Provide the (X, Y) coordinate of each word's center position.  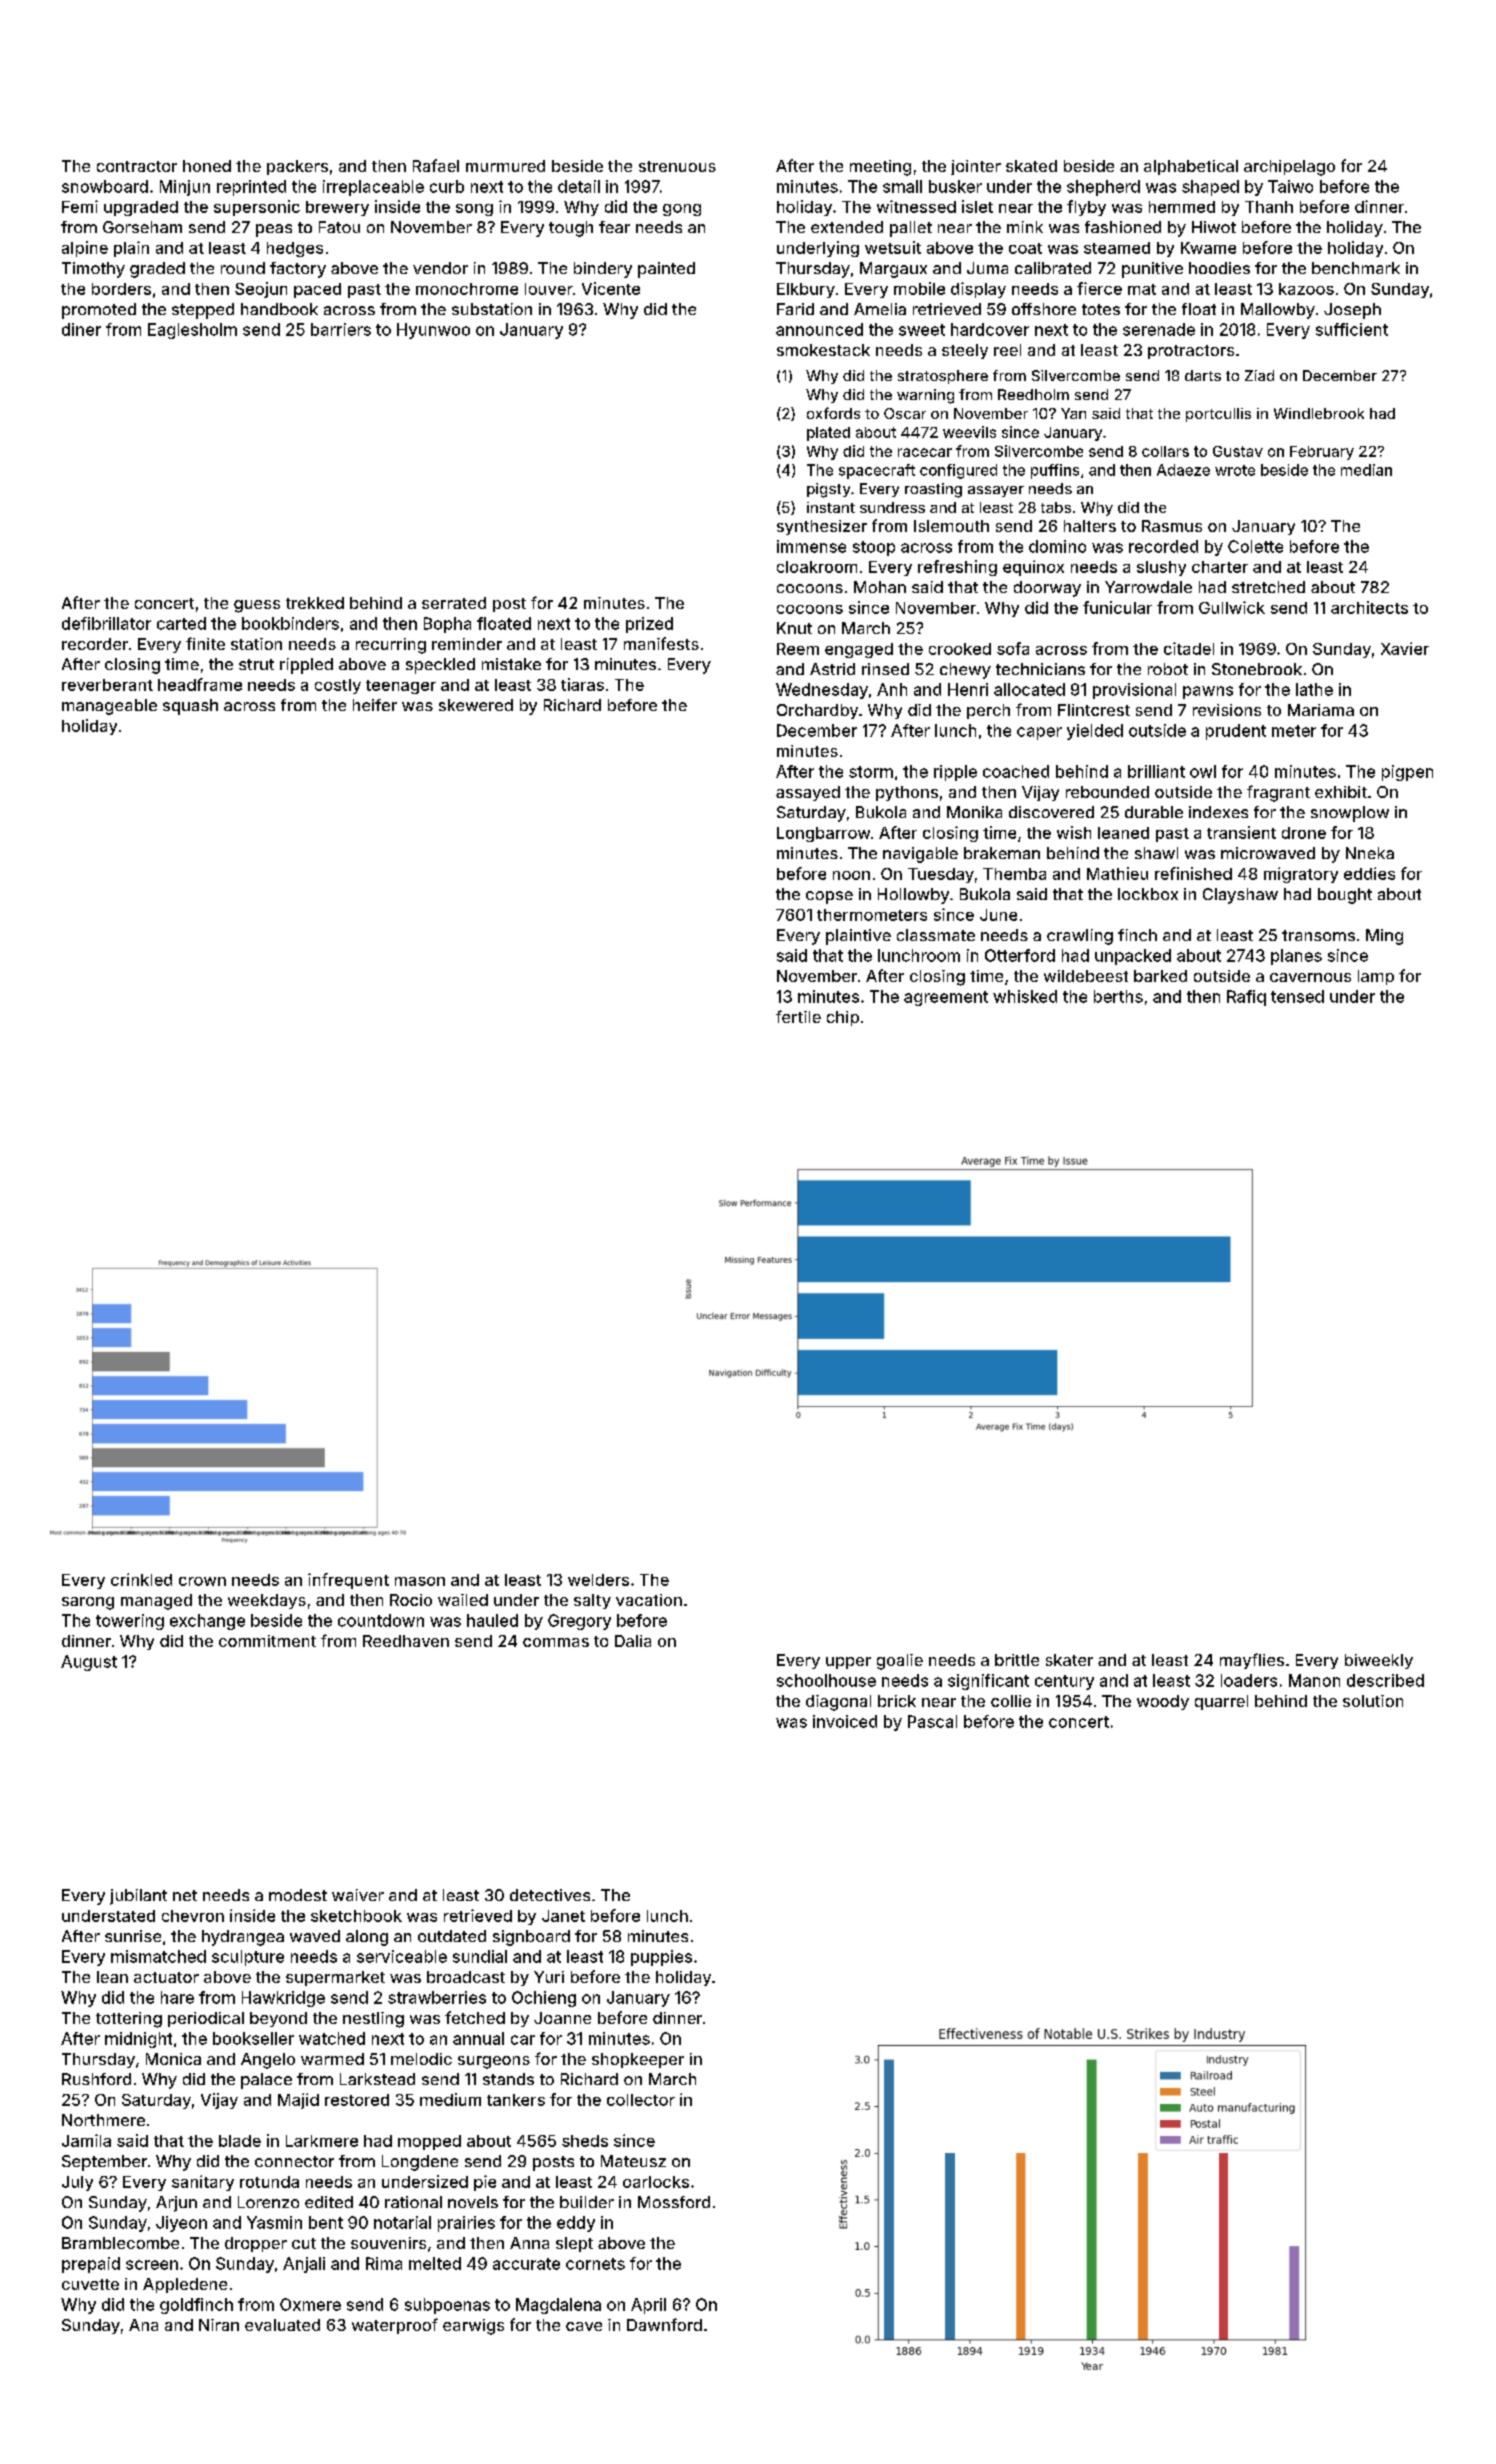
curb (447, 186)
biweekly (1379, 1661)
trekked (315, 603)
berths (1118, 996)
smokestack (823, 350)
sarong (88, 1603)
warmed (332, 2059)
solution (1373, 1701)
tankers (516, 2100)
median (1366, 470)
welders (598, 1580)
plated (828, 434)
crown (202, 1581)
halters (1090, 526)
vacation (649, 1600)
